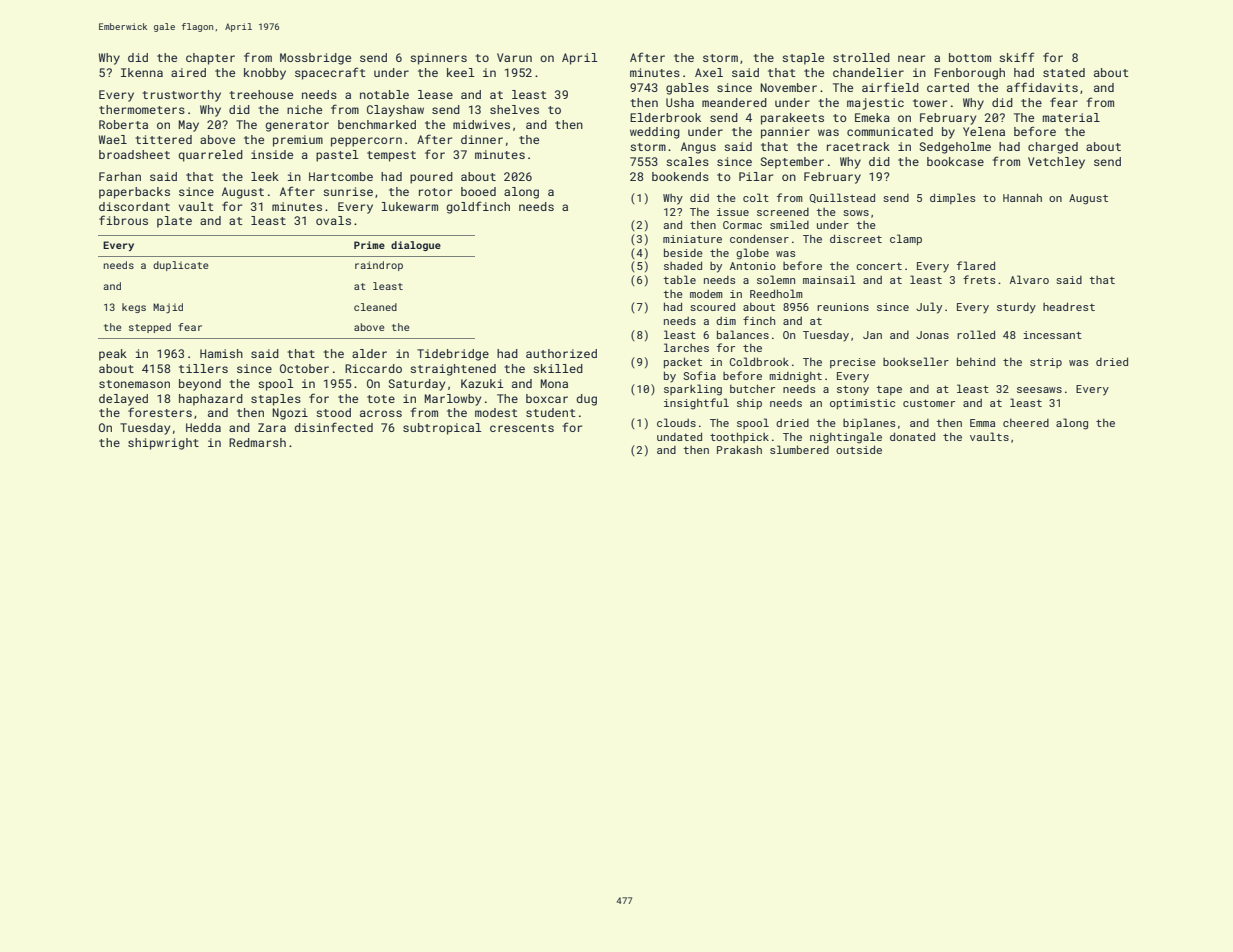  I want to click on strip, so click(1046, 363).
